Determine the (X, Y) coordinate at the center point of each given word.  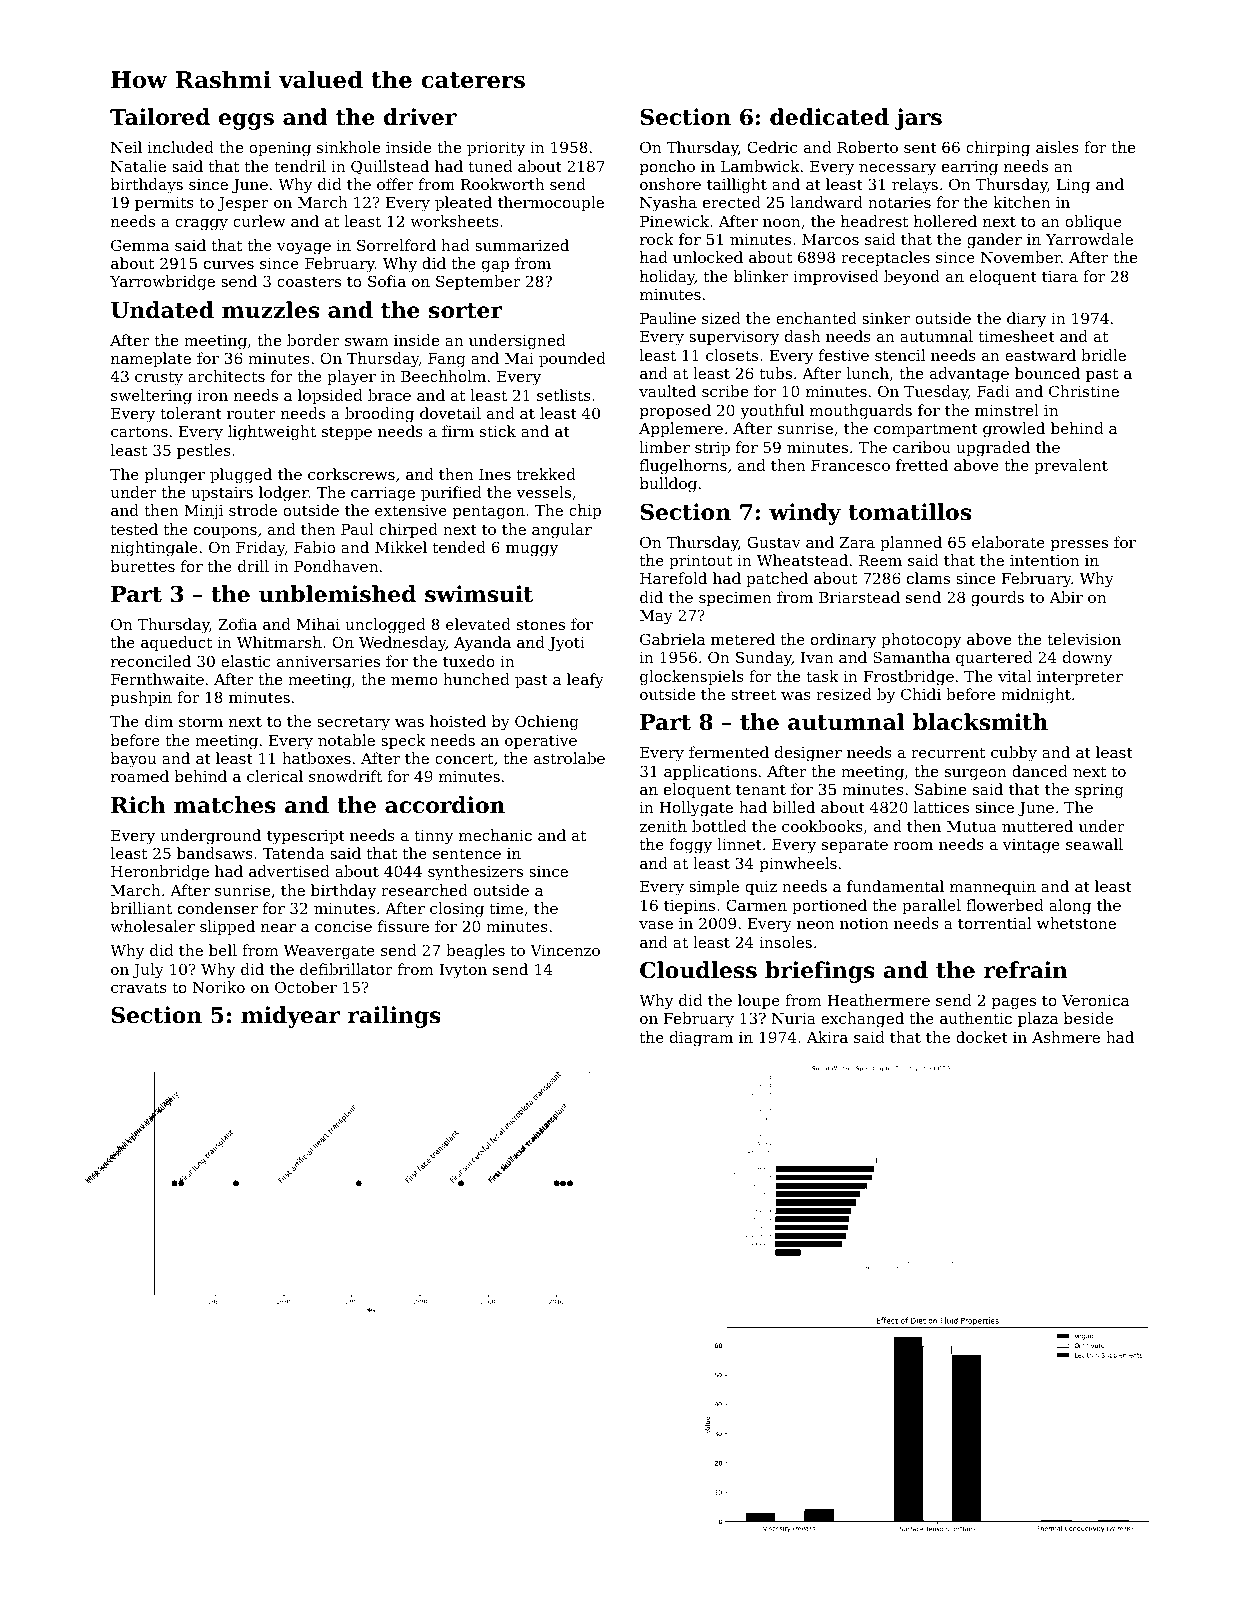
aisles (1057, 147)
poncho (667, 167)
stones (541, 624)
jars (918, 119)
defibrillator (346, 969)
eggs (246, 121)
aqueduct (176, 643)
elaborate (1008, 542)
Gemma (140, 245)
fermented (729, 752)
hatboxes (316, 758)
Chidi (921, 694)
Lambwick (760, 166)
